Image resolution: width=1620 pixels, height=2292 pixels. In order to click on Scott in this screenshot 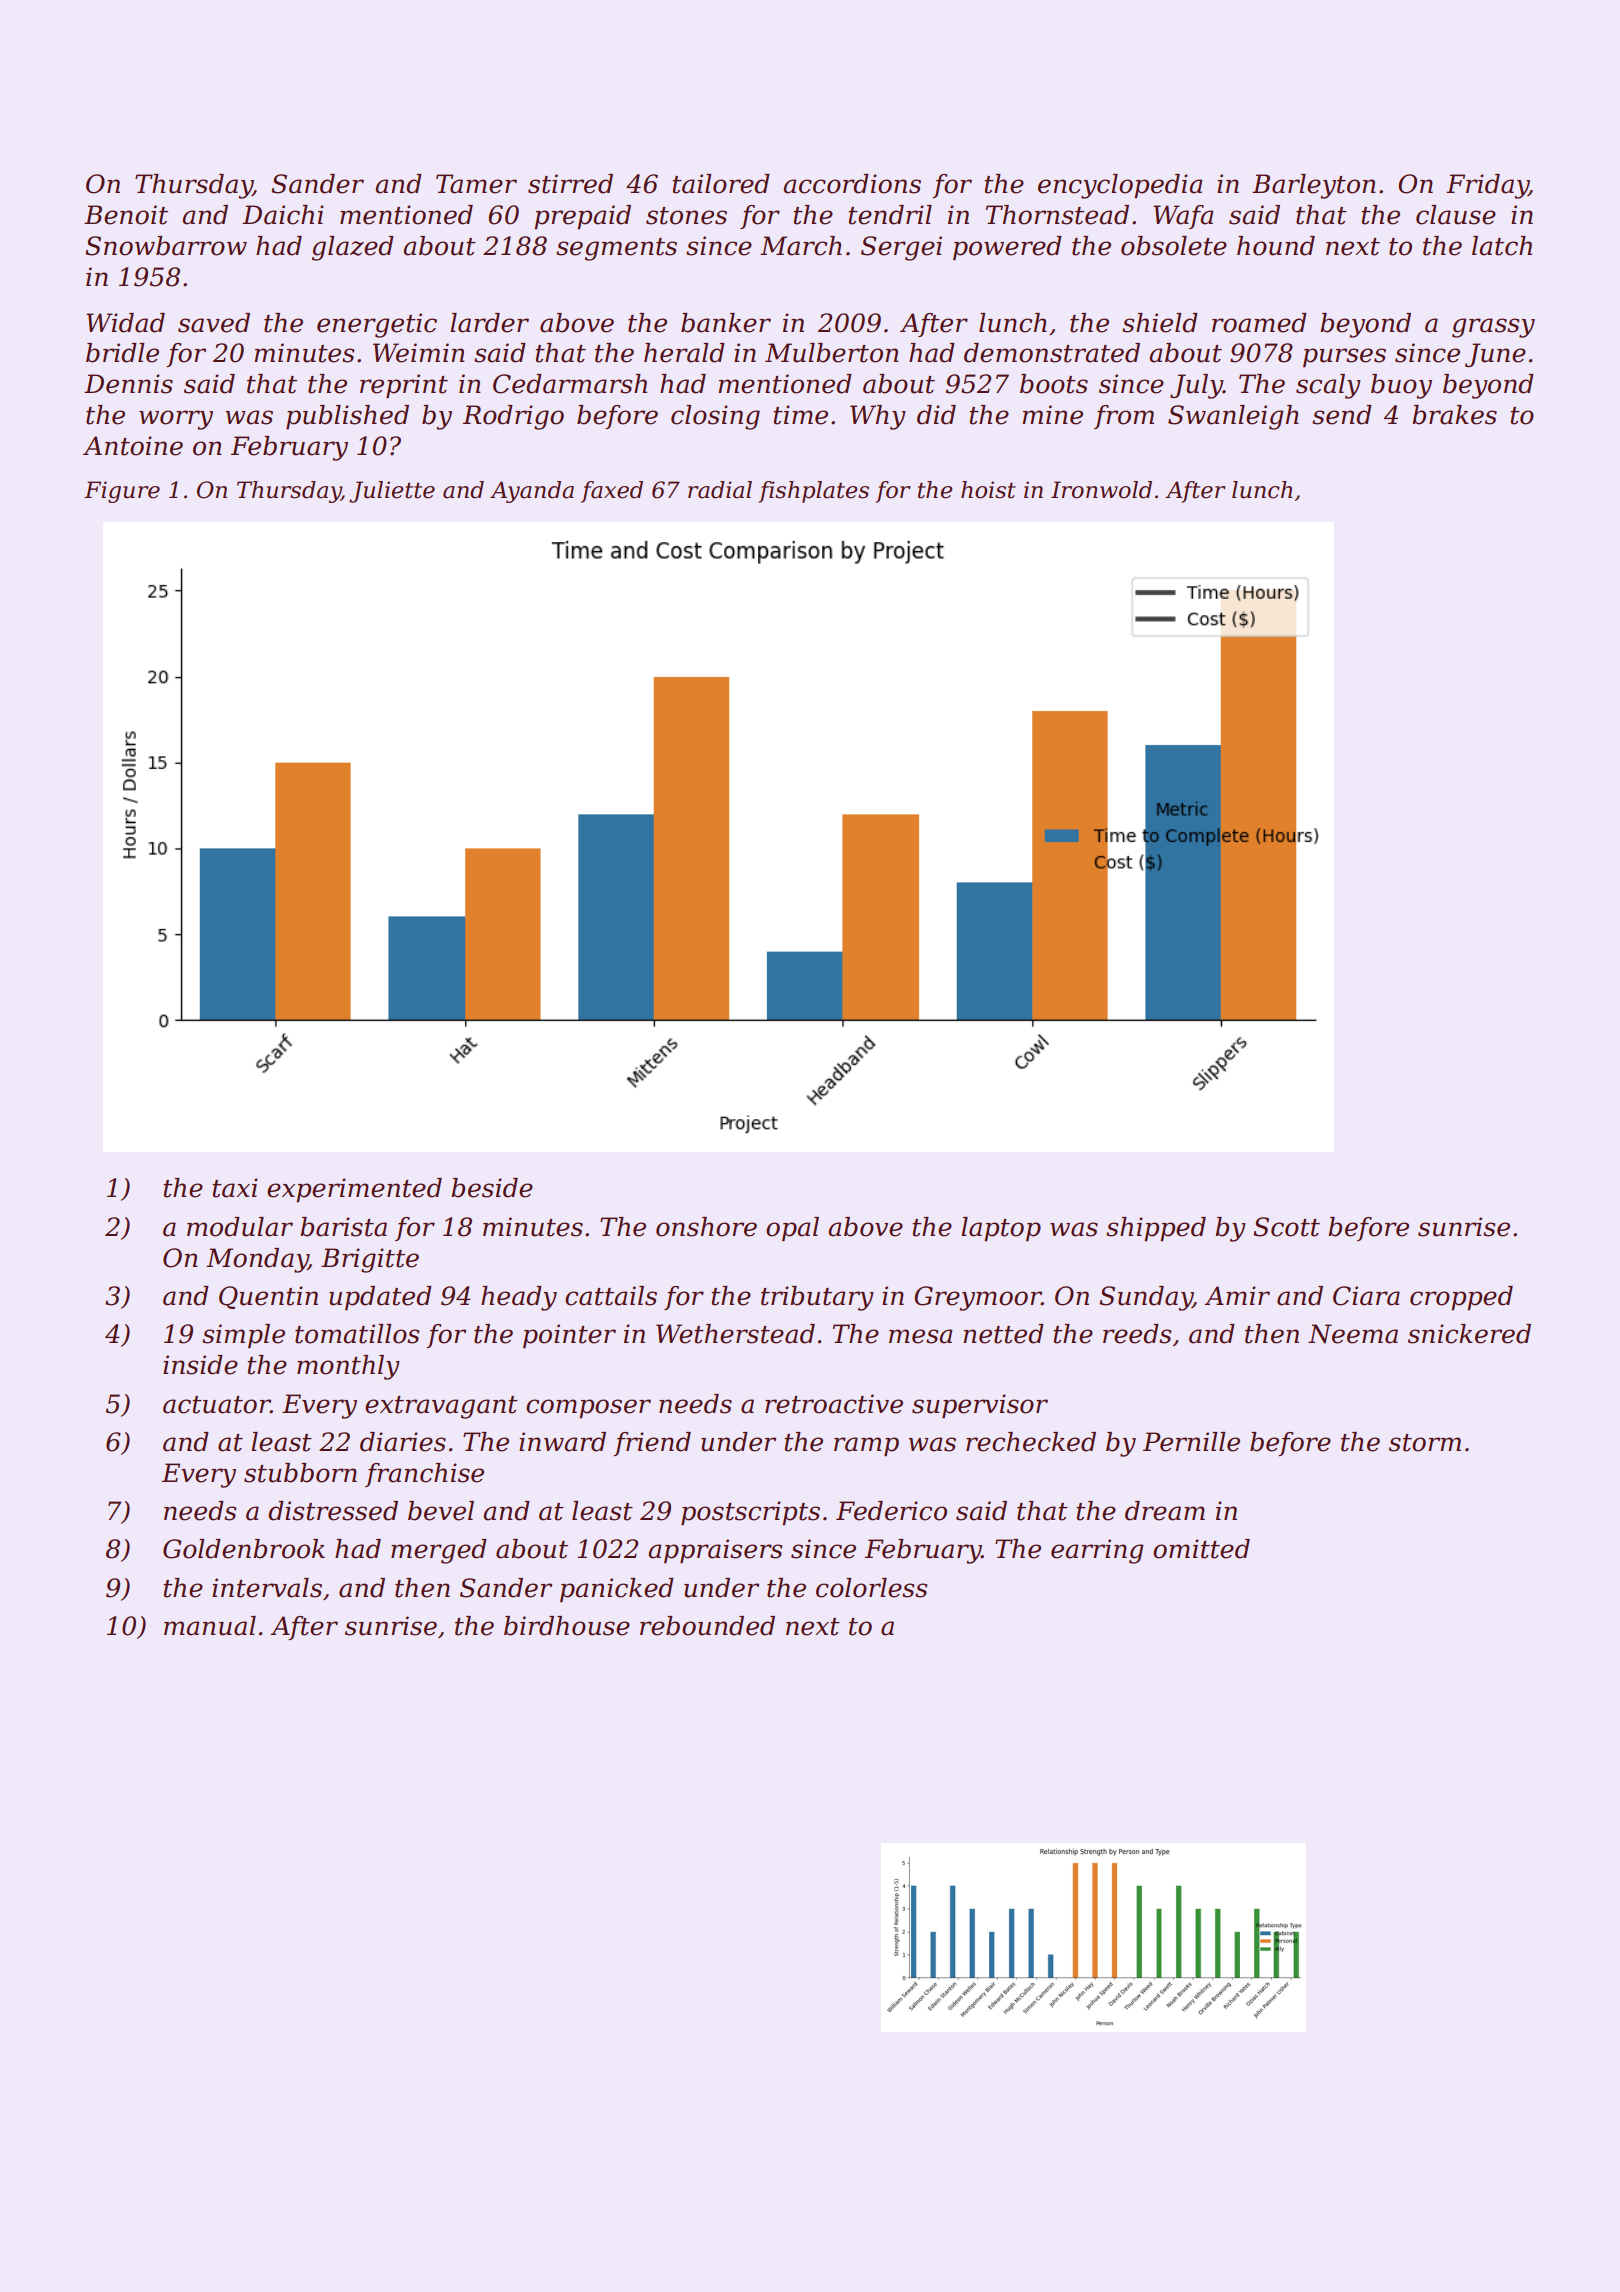, I will do `click(1286, 1227)`.
